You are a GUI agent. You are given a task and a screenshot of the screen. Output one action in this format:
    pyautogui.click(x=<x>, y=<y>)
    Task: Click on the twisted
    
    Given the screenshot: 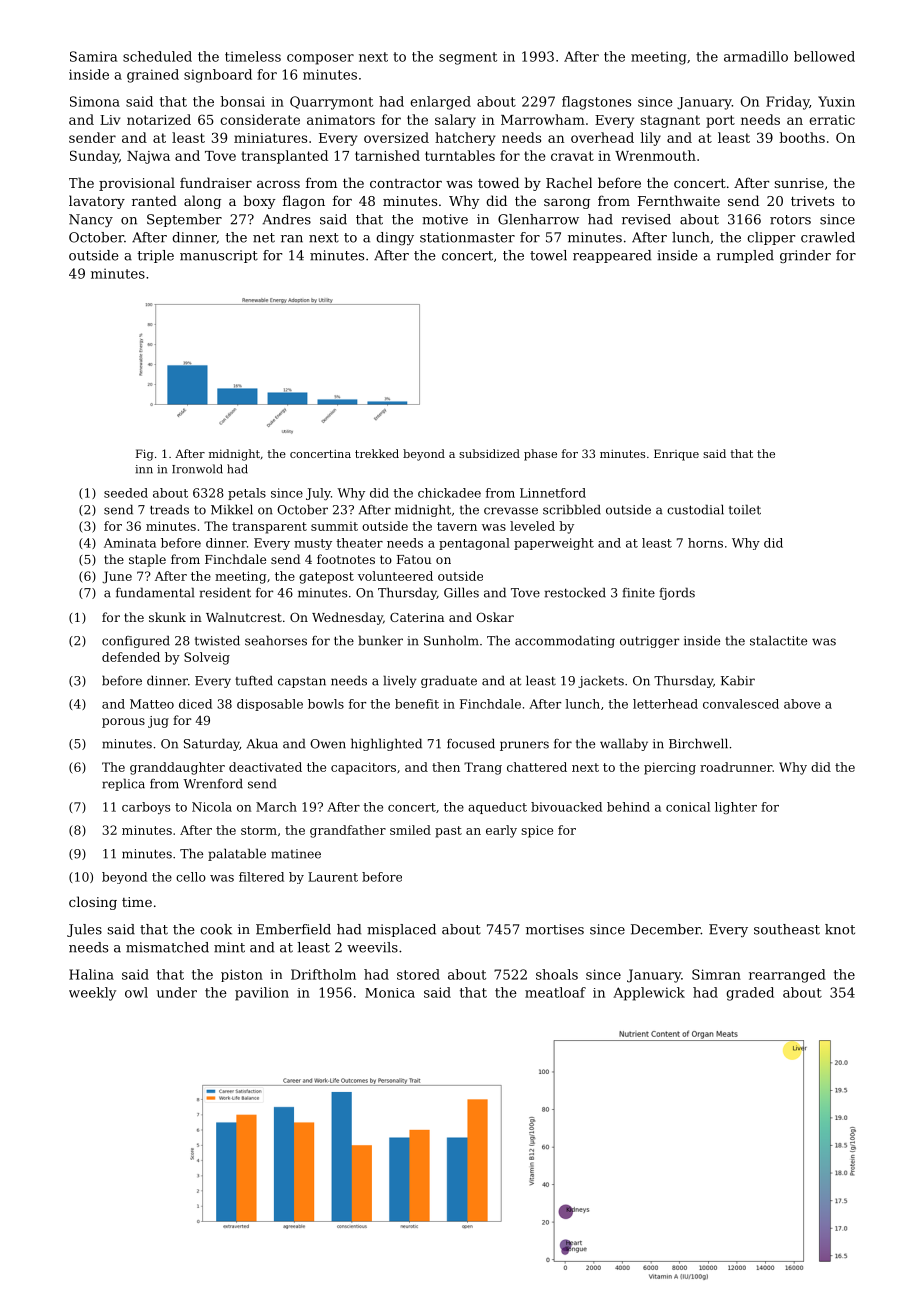 What is the action you would take?
    pyautogui.click(x=217, y=640)
